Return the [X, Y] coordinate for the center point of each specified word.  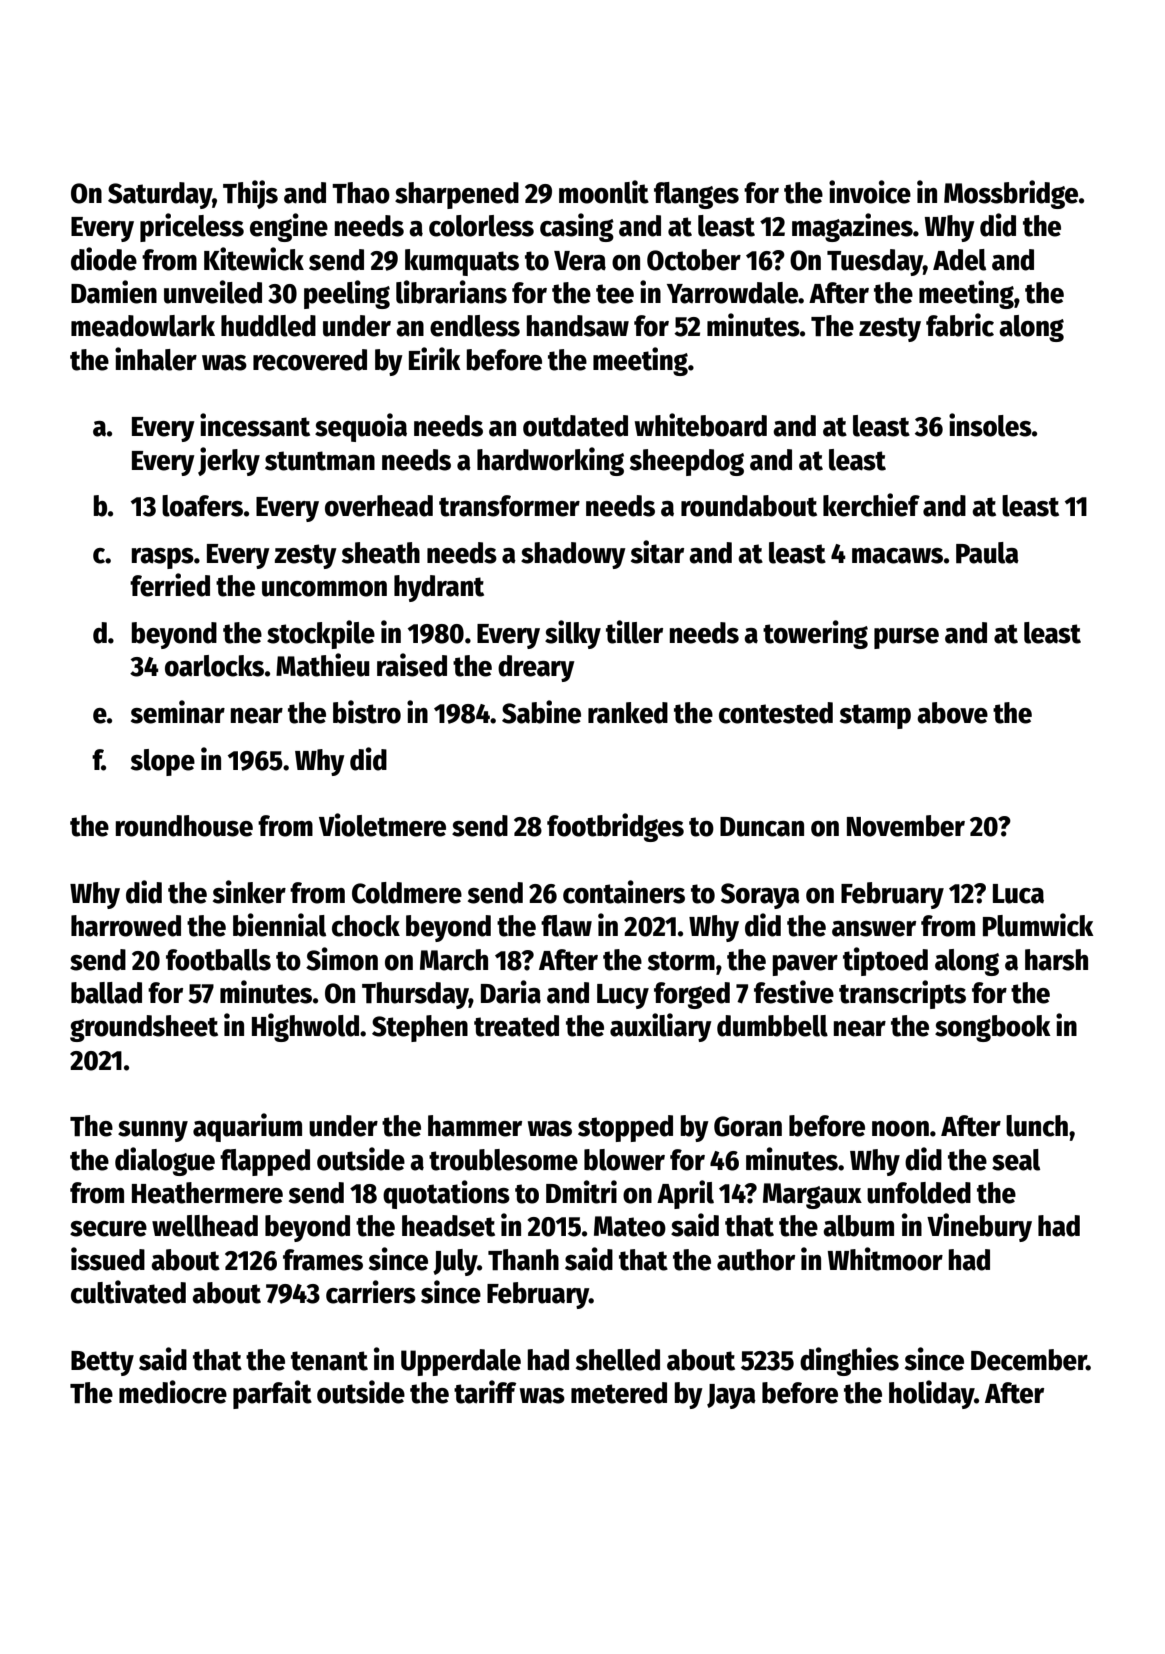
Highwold [305, 1027]
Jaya [731, 1396]
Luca [1018, 894]
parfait [272, 1394]
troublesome [503, 1160]
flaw [566, 926]
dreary [536, 668]
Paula [987, 553]
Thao [361, 193]
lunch [1037, 1126]
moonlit [604, 192]
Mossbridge [1011, 194]
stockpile [321, 634]
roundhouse [184, 826]
